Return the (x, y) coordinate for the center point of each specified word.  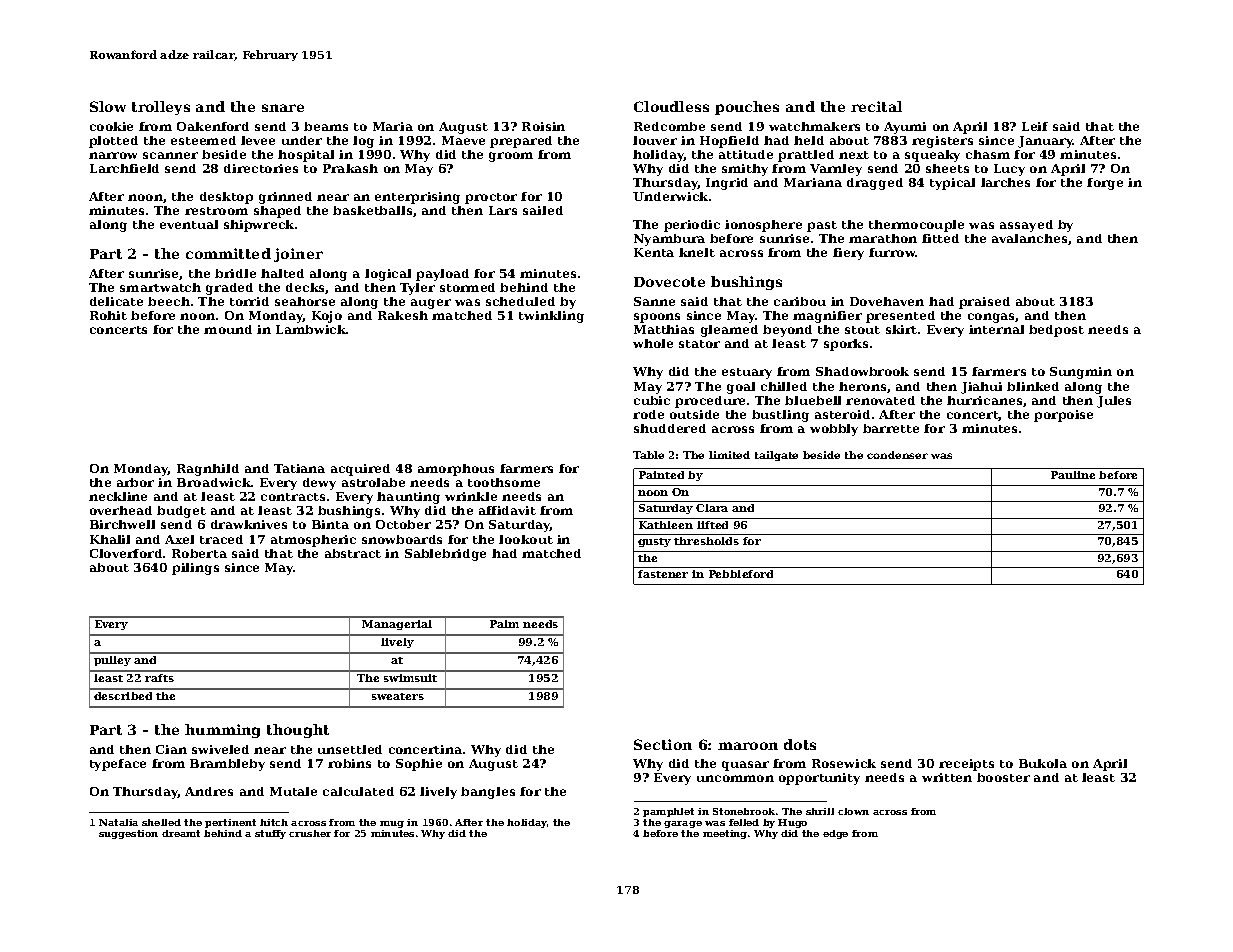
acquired (360, 470)
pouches (747, 108)
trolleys (161, 108)
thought (298, 731)
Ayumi (905, 128)
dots (800, 744)
